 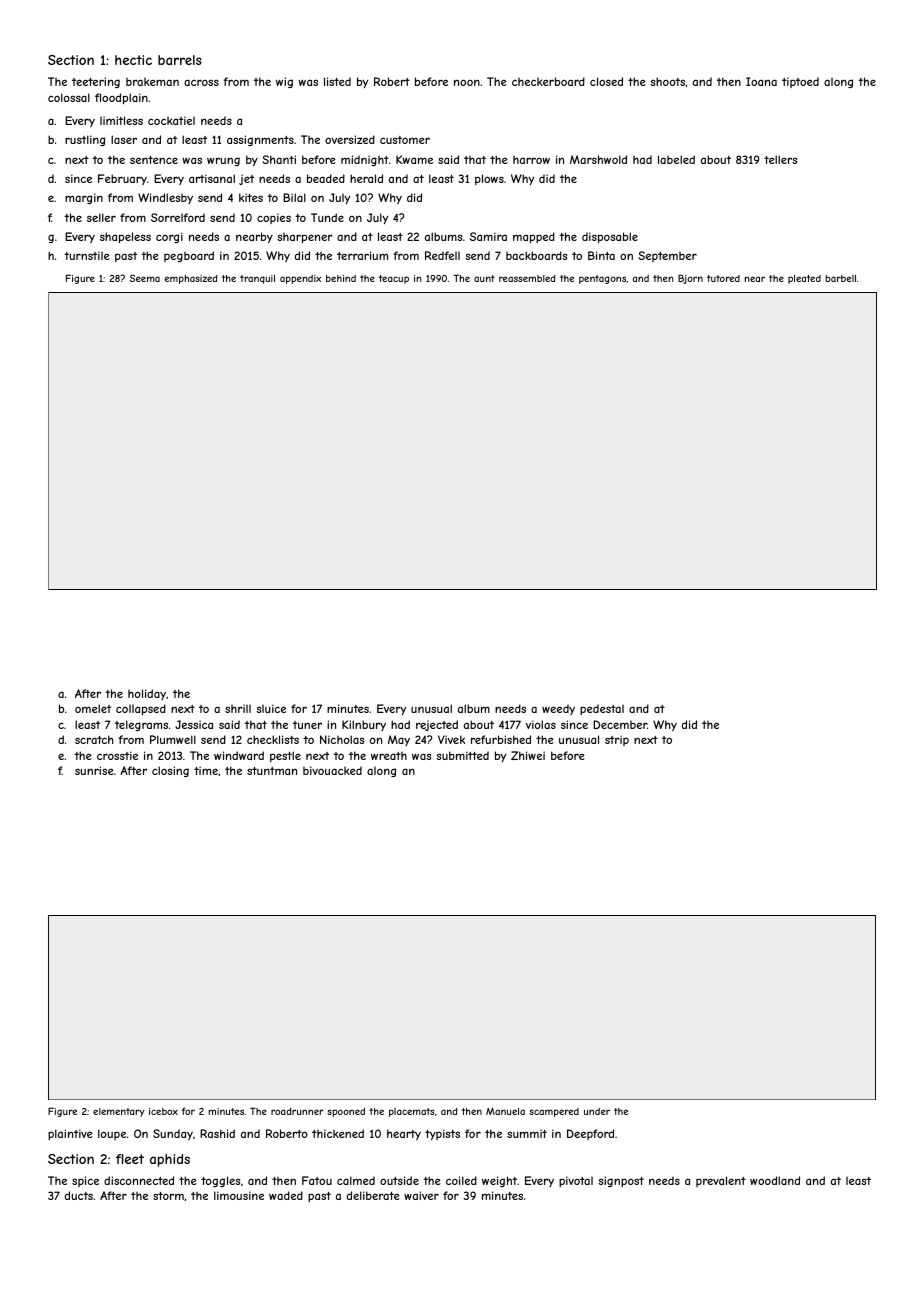 I want to click on omelet, so click(x=93, y=708).
